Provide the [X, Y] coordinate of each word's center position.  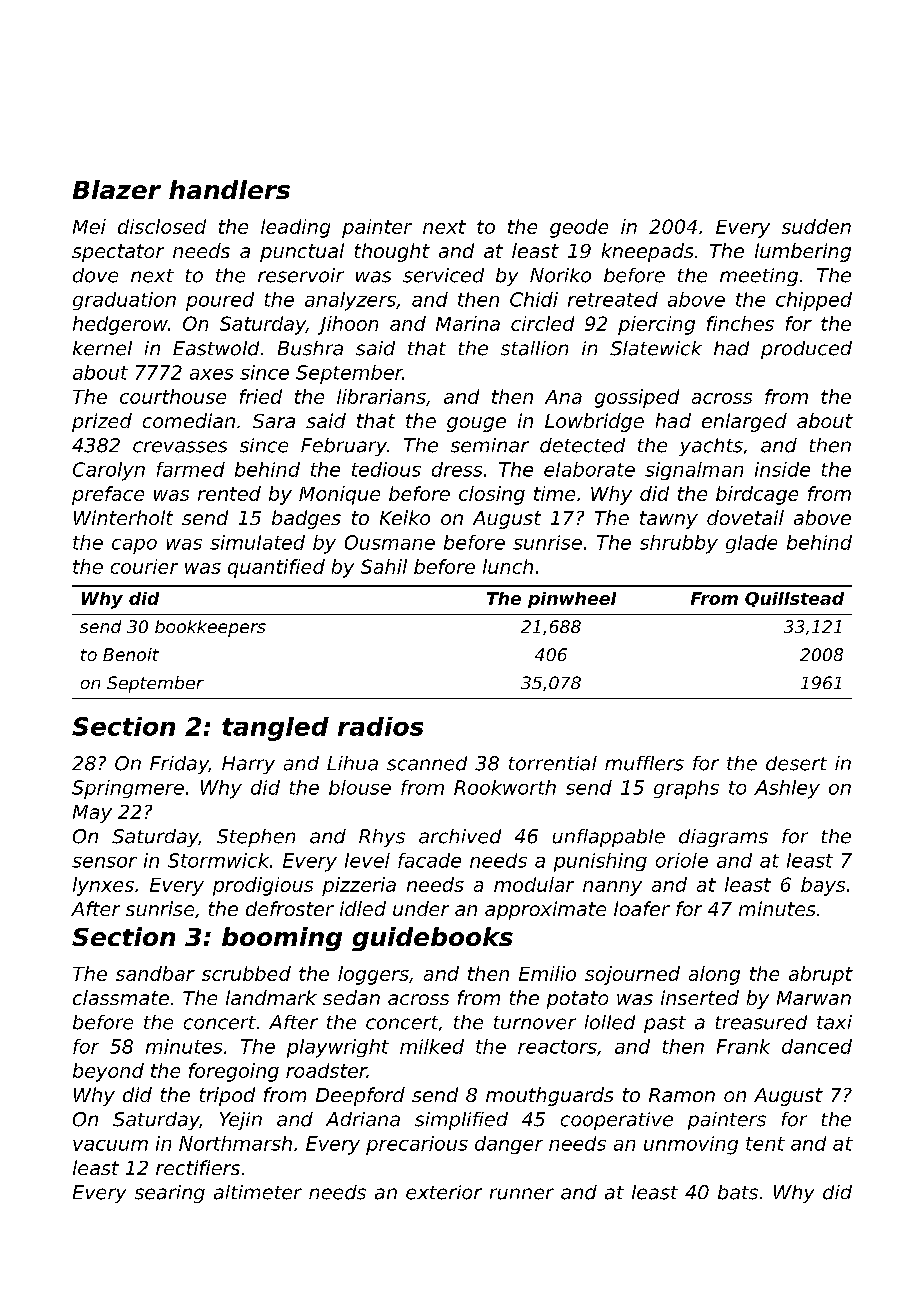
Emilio [547, 973]
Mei [89, 226]
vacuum [110, 1145]
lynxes [103, 886]
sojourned [632, 975]
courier [144, 566]
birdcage [757, 495]
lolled [610, 1022]
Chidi [534, 299]
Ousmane [390, 542]
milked [432, 1046]
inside [782, 469]
